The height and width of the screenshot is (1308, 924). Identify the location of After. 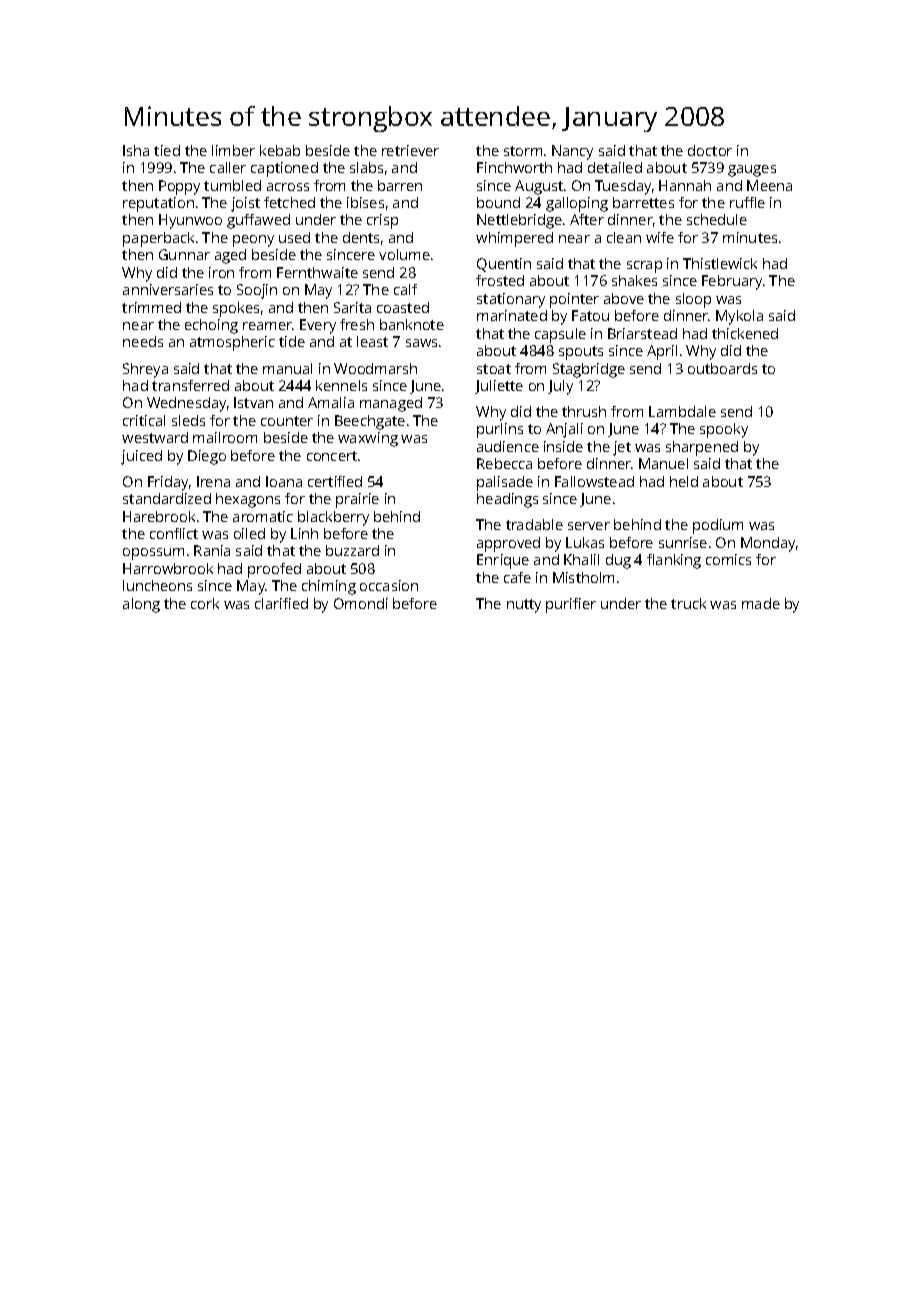
(587, 219).
